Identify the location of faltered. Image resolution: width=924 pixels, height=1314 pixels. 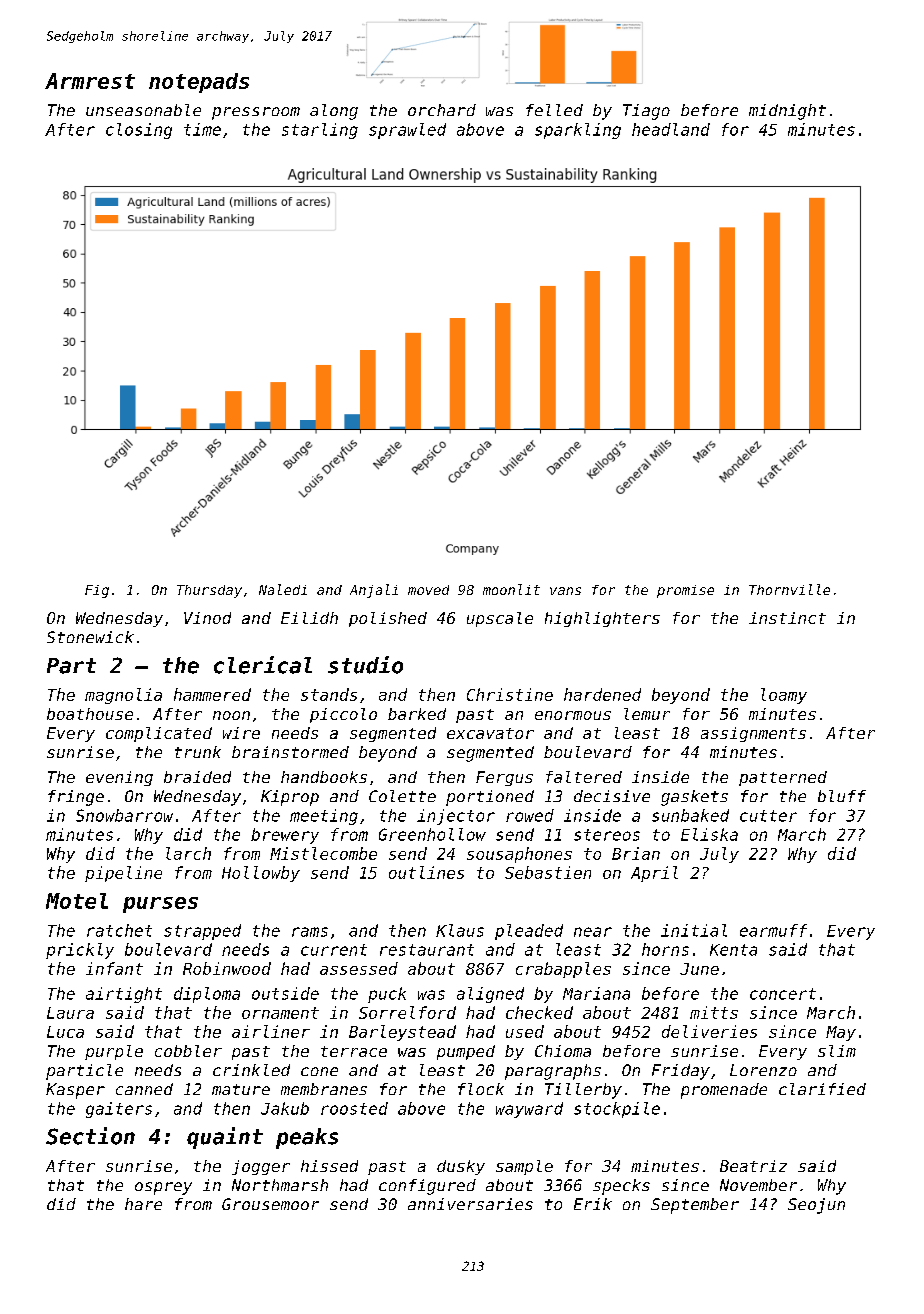
(584, 777).
